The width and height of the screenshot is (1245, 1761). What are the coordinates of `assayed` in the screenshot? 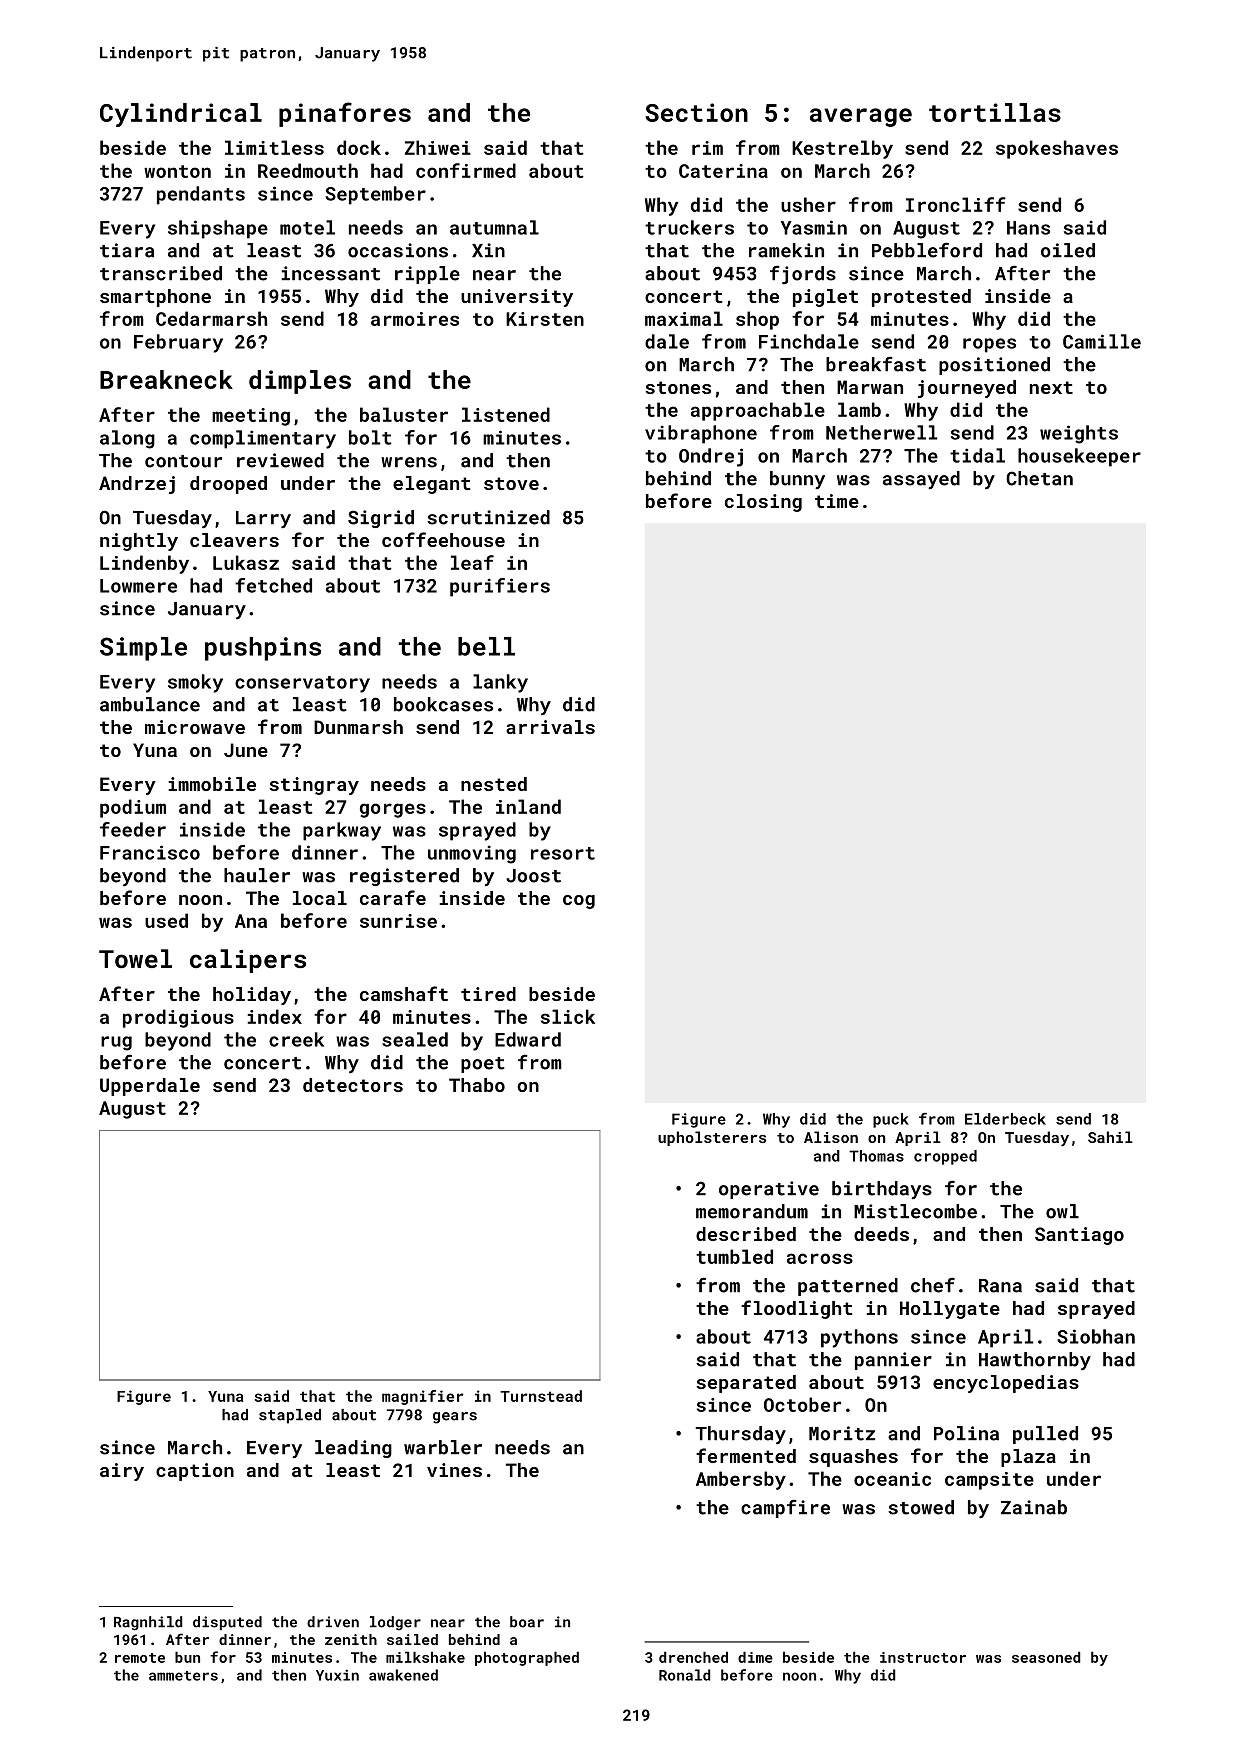 It's located at (921, 480).
